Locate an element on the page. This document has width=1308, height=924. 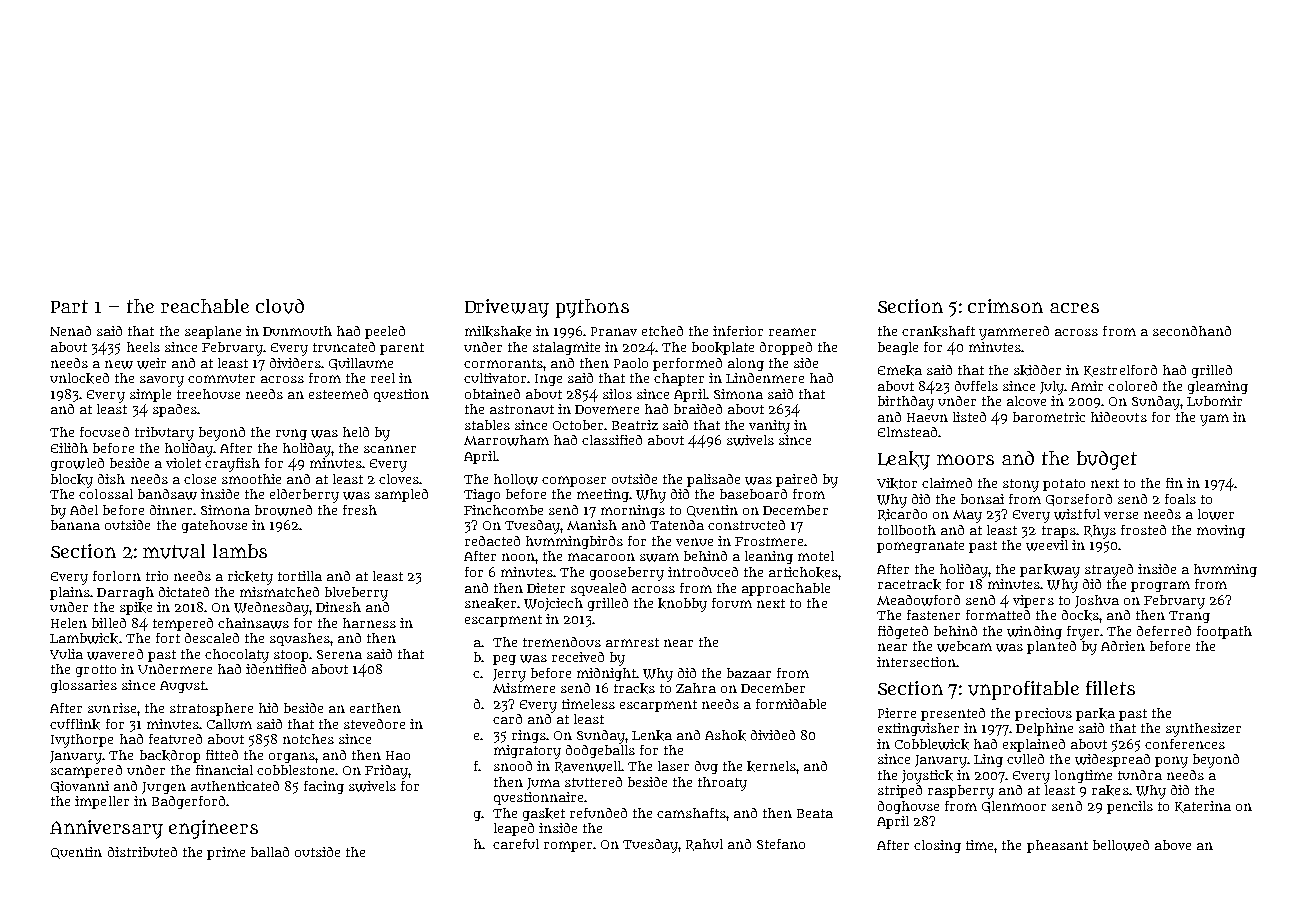
blocky is located at coordinates (72, 481).
